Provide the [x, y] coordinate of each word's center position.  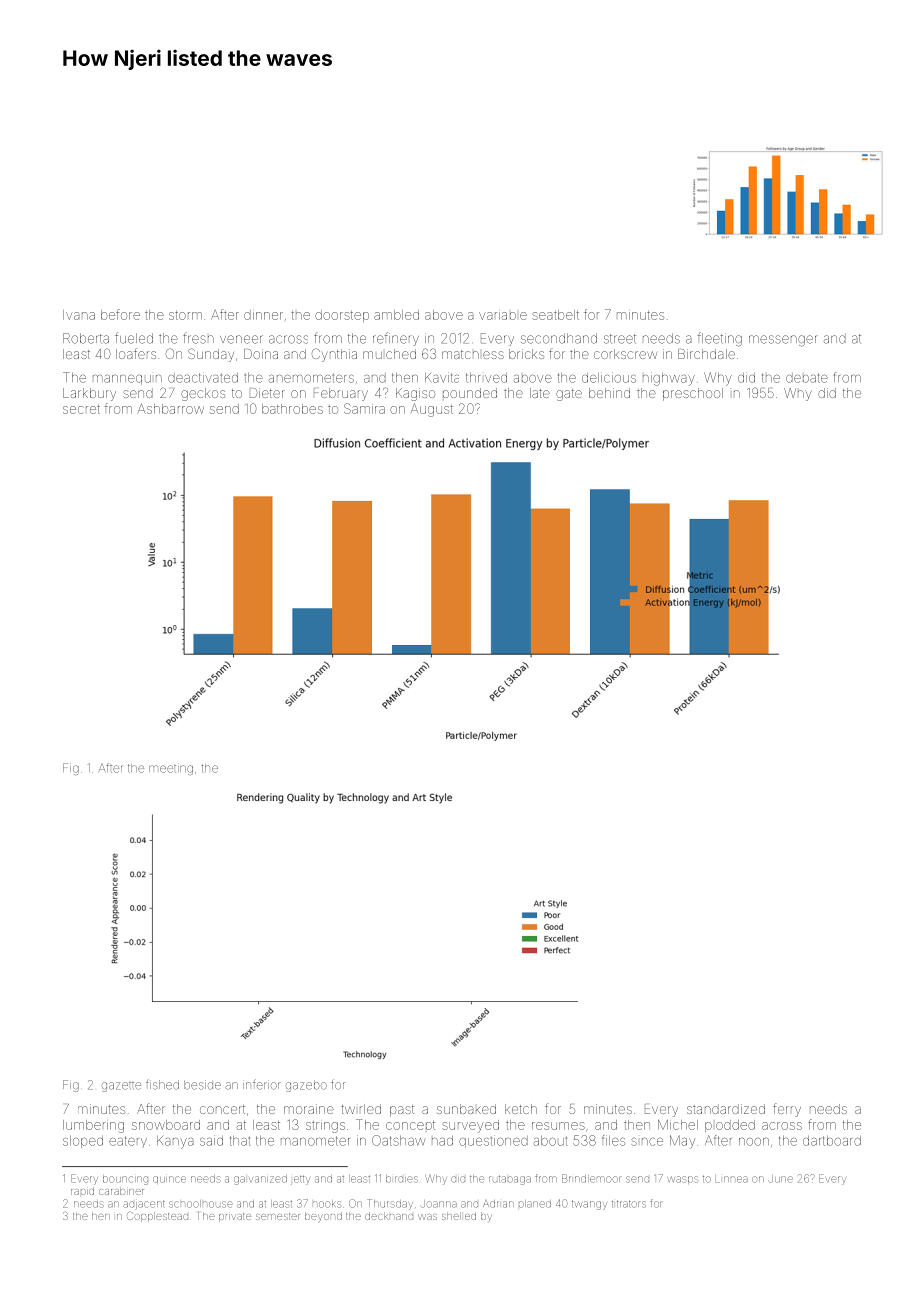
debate [807, 378]
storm [185, 315]
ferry [787, 1110]
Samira [364, 408]
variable [503, 316]
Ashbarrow [171, 409]
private [235, 1217]
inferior [262, 1084]
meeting [171, 770]
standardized [726, 1109]
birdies [402, 1179]
